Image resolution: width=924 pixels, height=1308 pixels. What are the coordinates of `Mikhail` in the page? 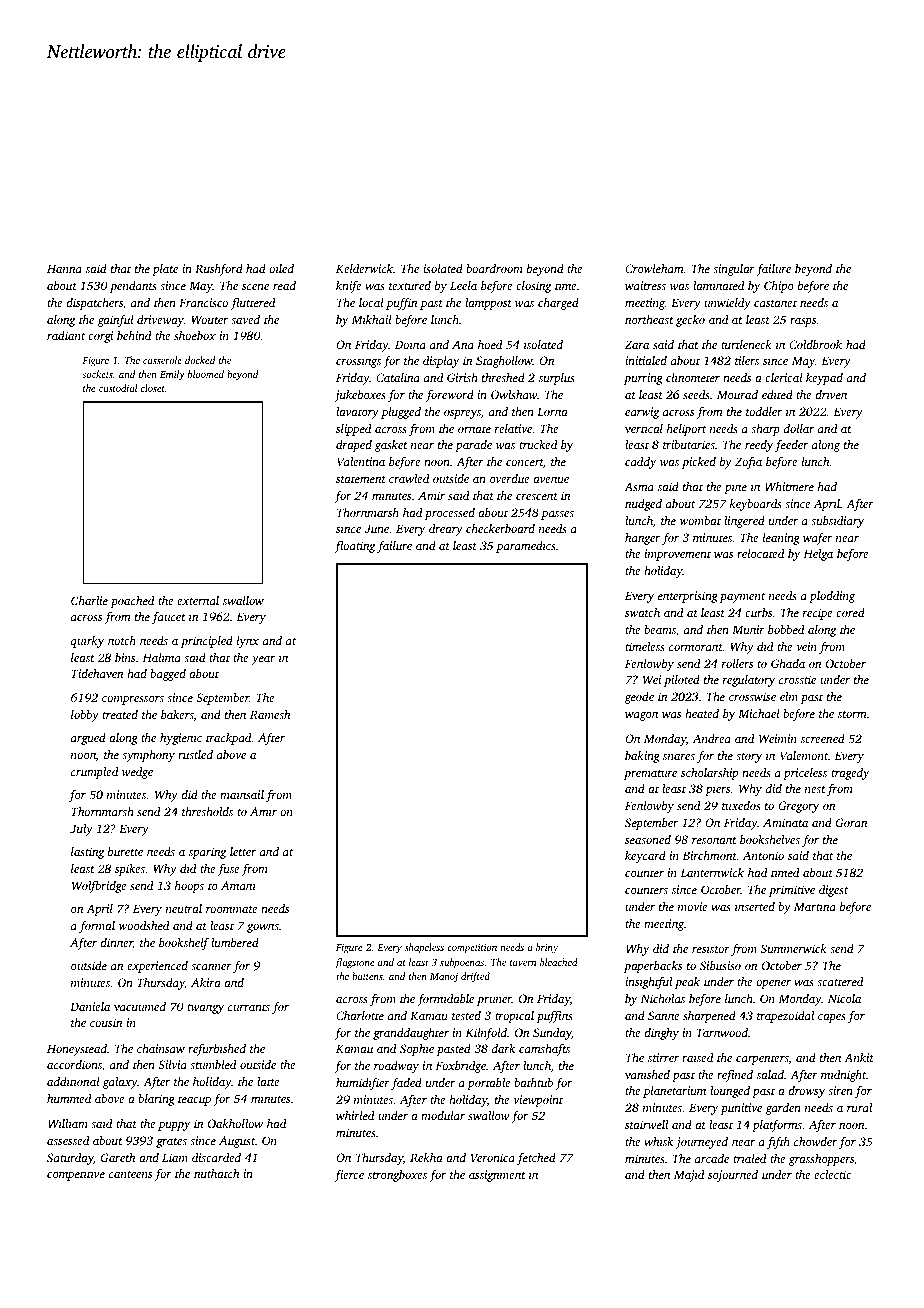 It's located at (372, 319).
